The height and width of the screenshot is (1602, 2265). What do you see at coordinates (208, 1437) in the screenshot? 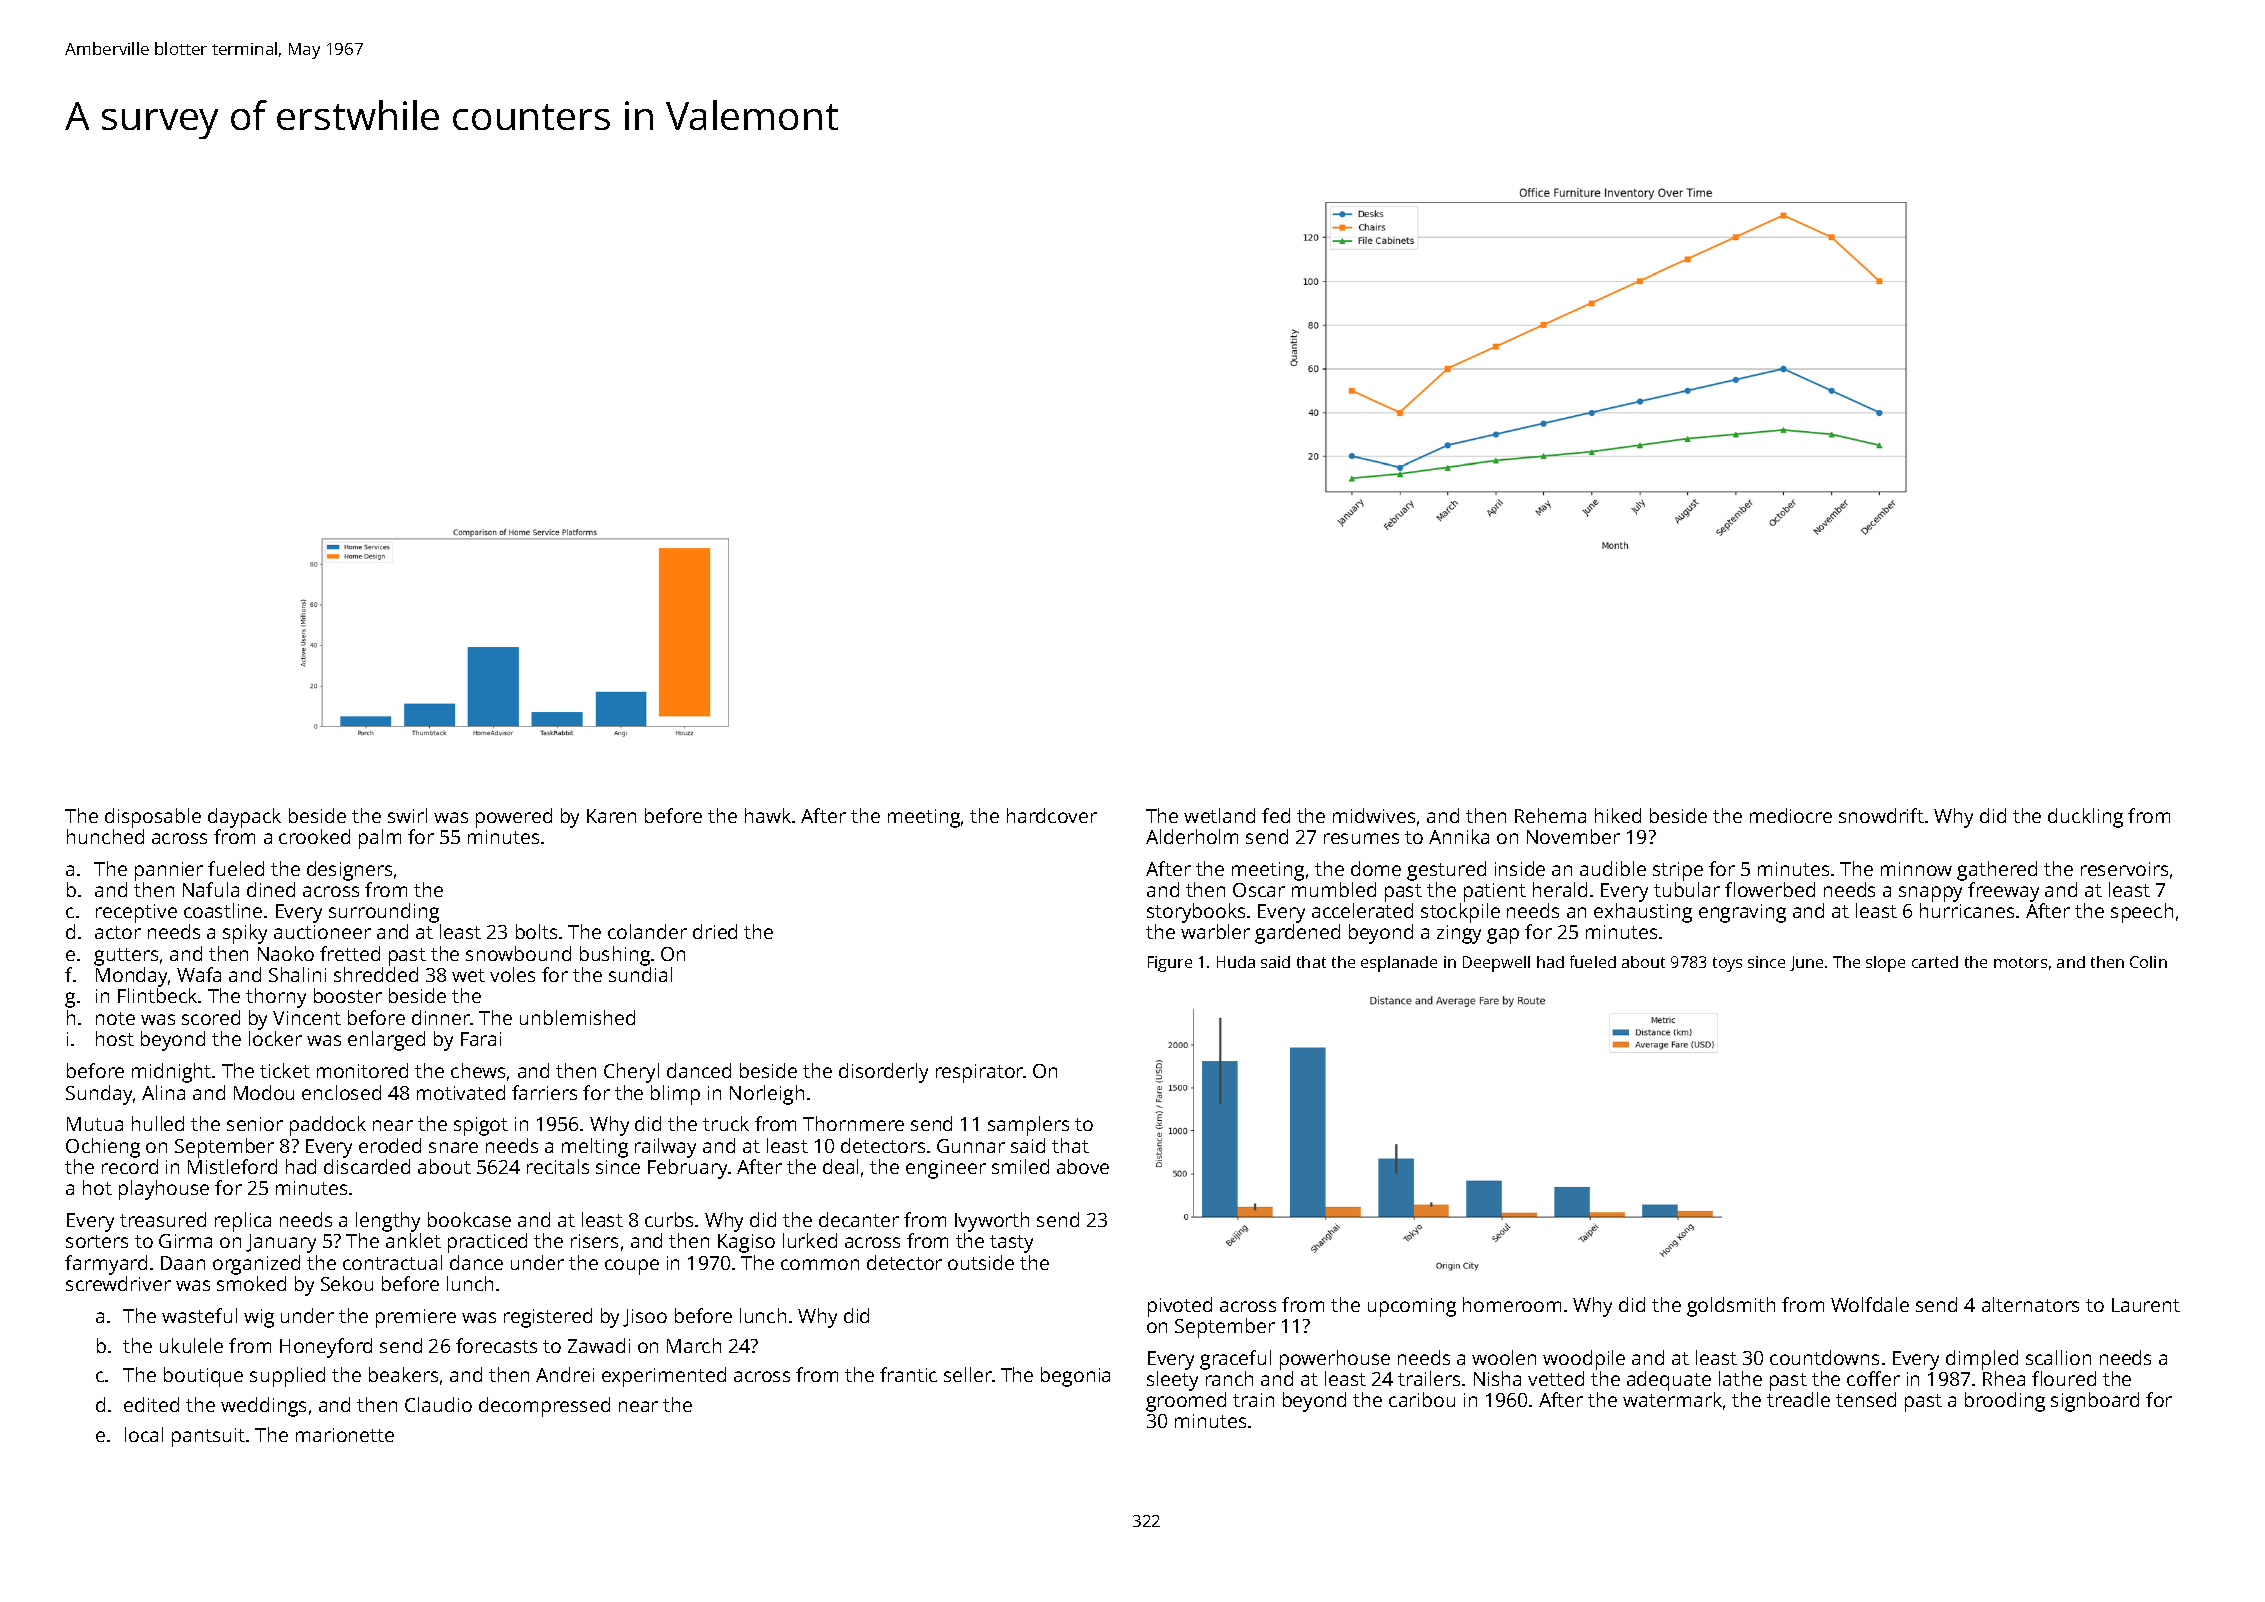
I see `pantsuit` at bounding box center [208, 1437].
